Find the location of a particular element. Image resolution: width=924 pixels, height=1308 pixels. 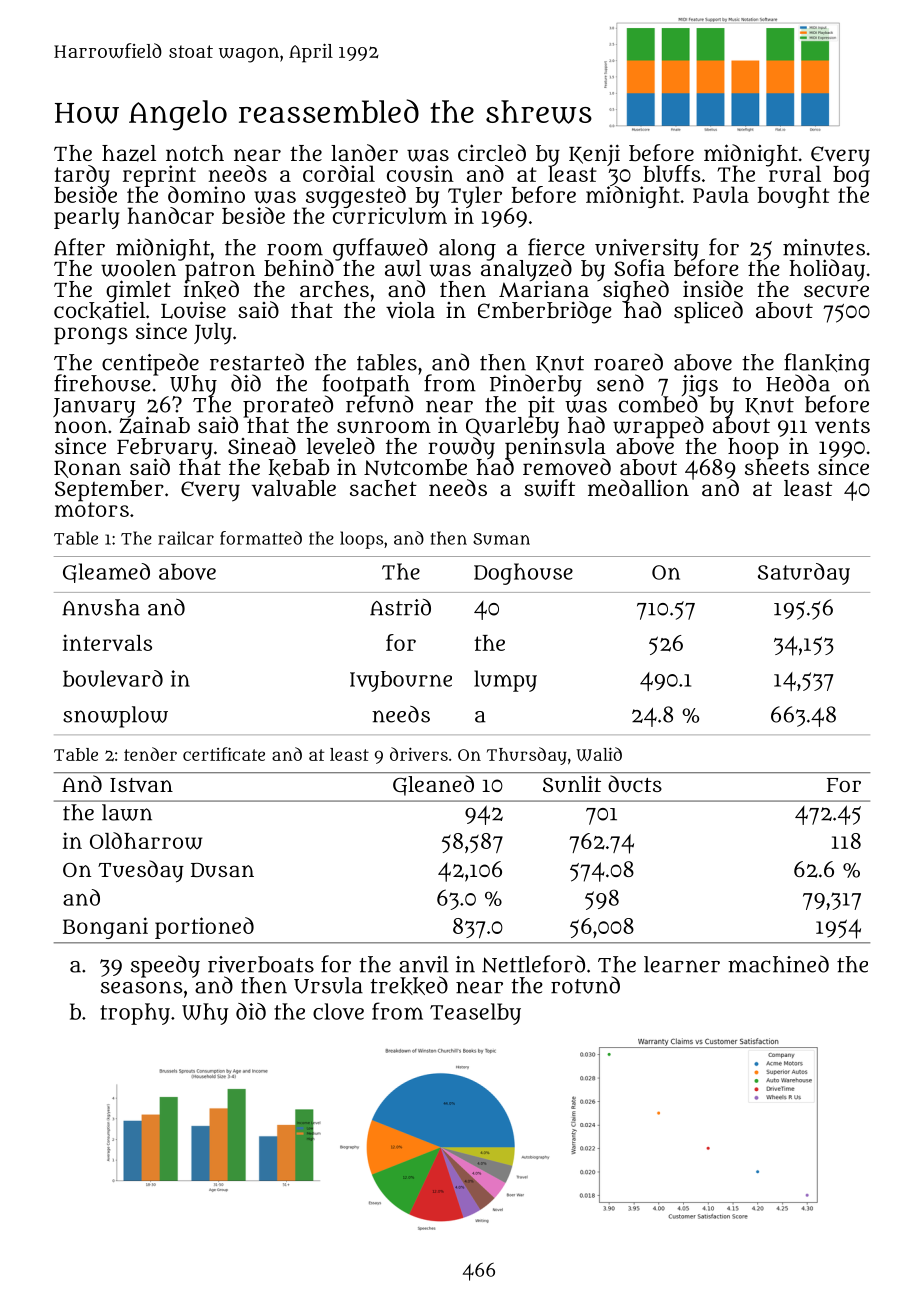

Hedda is located at coordinates (798, 383).
